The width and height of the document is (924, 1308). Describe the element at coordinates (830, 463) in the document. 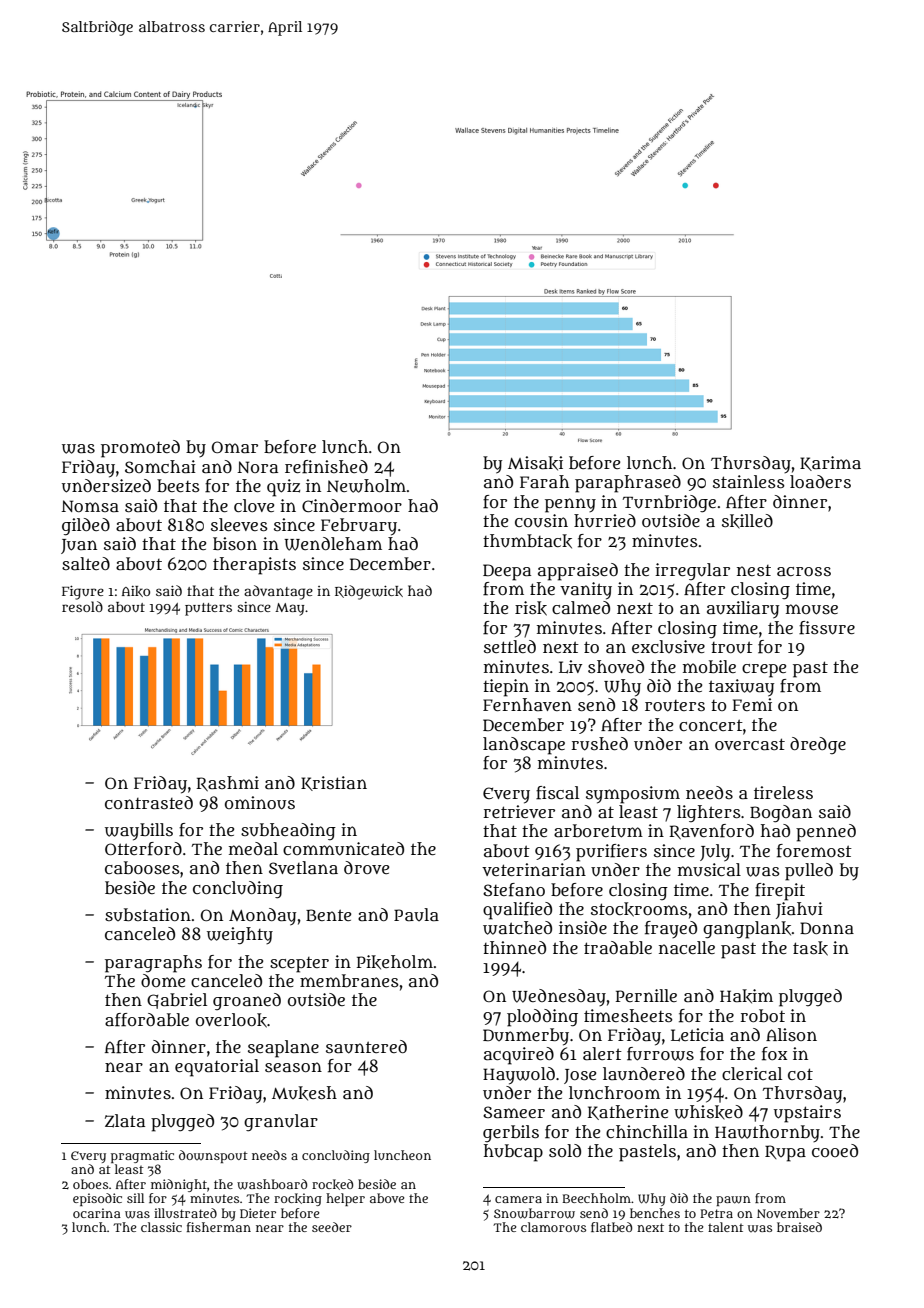

I see `Karima` at that location.
